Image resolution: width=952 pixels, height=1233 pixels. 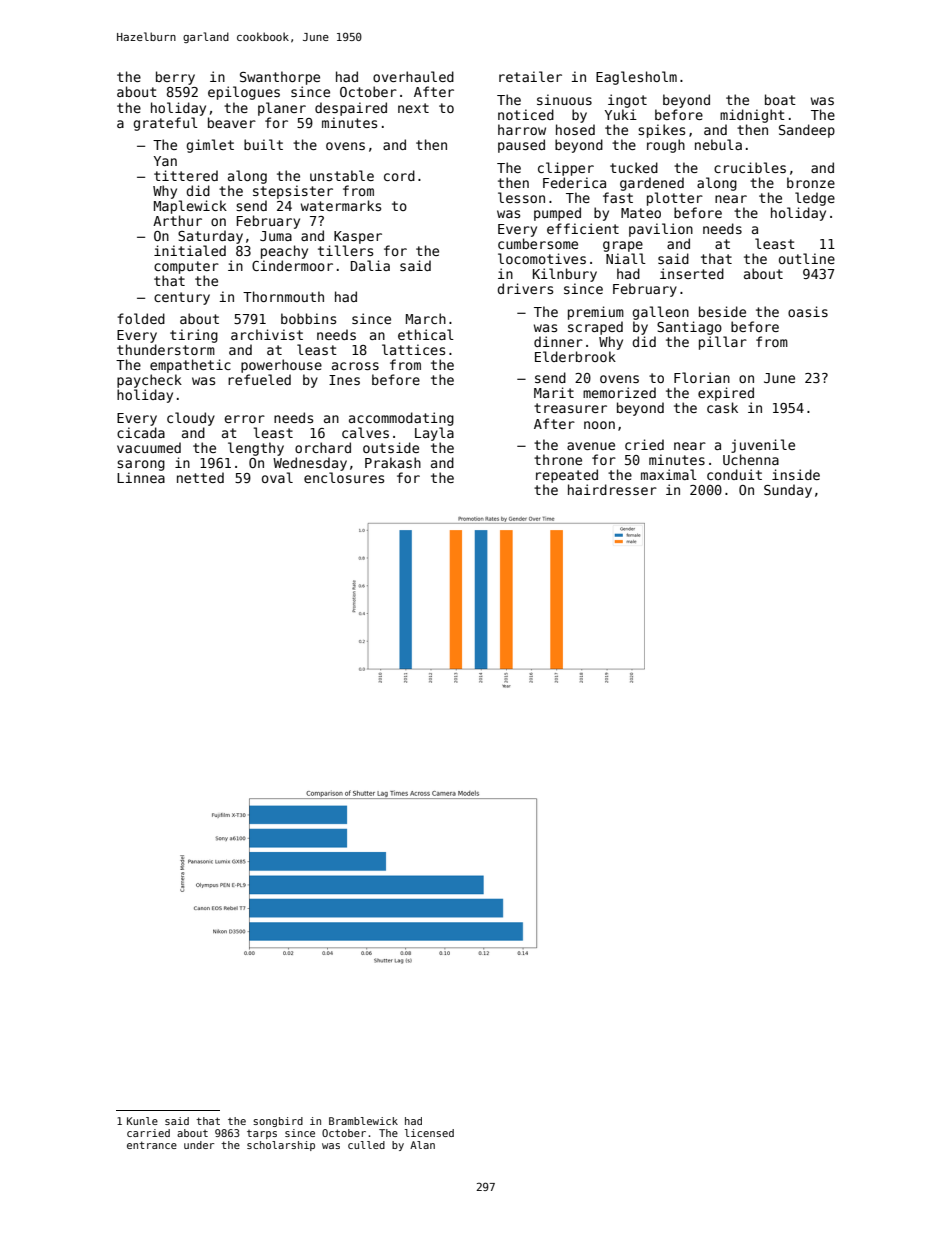 I want to click on efficient, so click(x=583, y=228).
